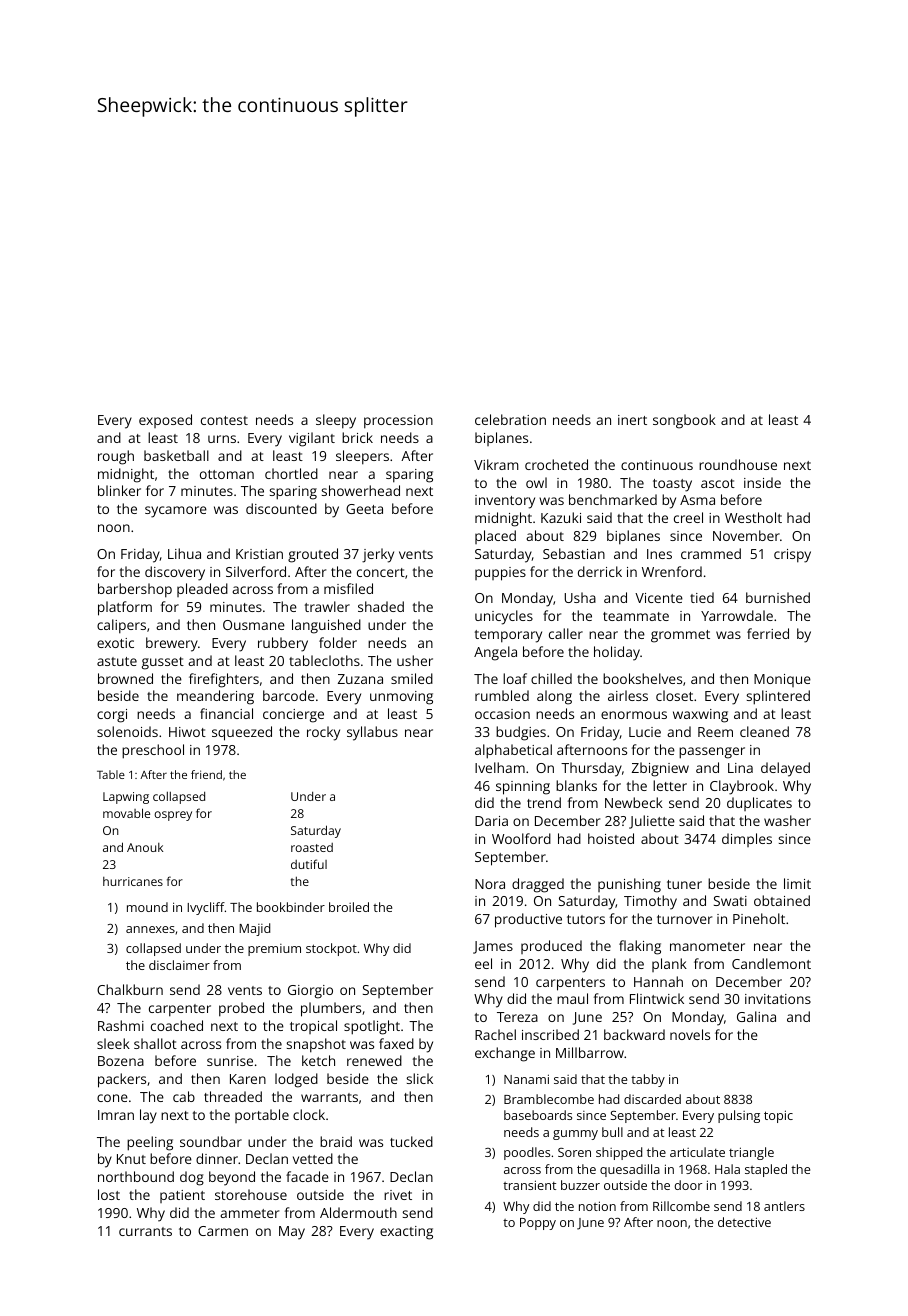 The width and height of the screenshot is (908, 1316). Describe the element at coordinates (778, 697) in the screenshot. I see `splintered` at that location.
